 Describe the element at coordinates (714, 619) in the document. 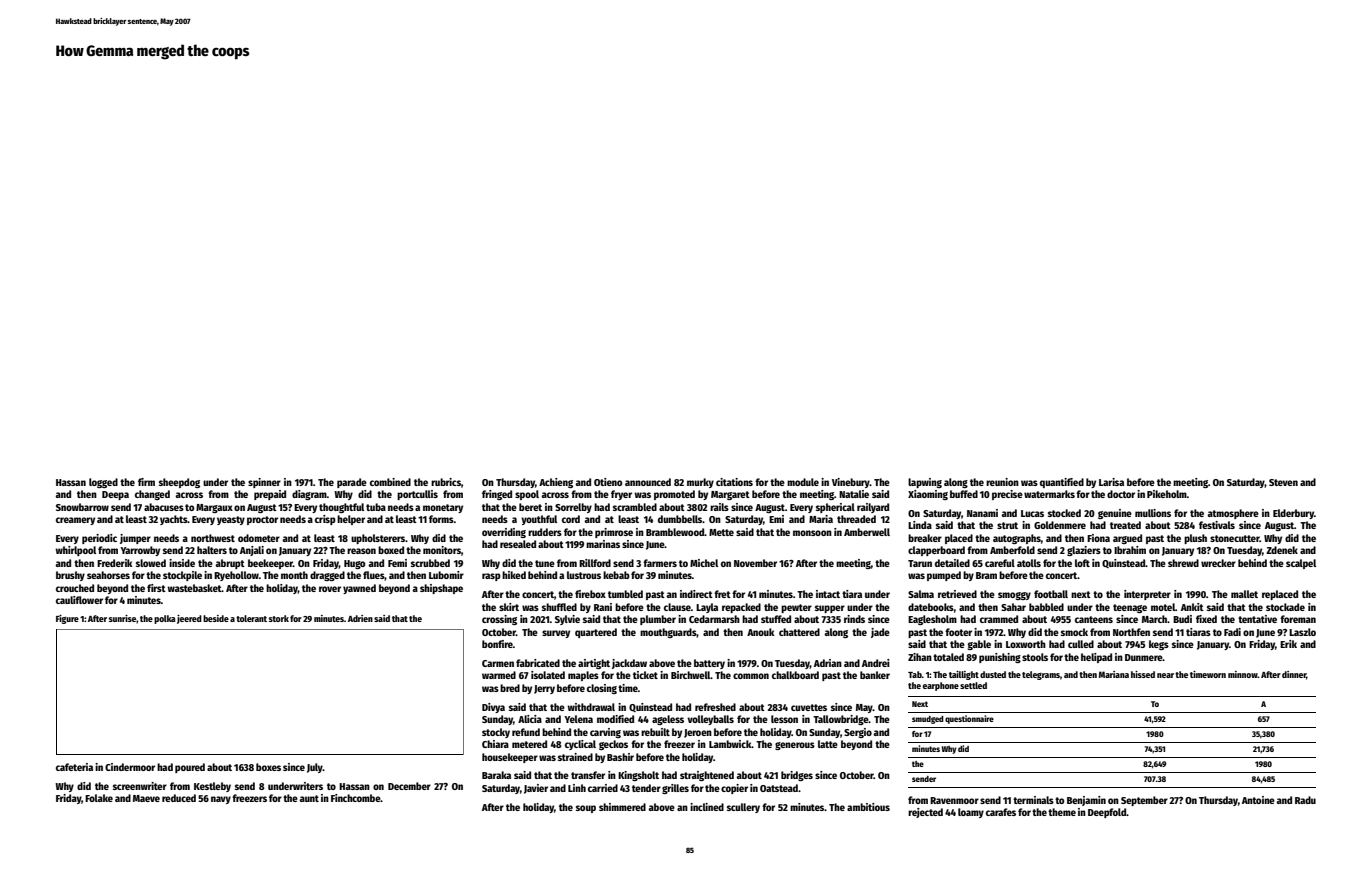

I see `Cedarmarsh` at that location.
